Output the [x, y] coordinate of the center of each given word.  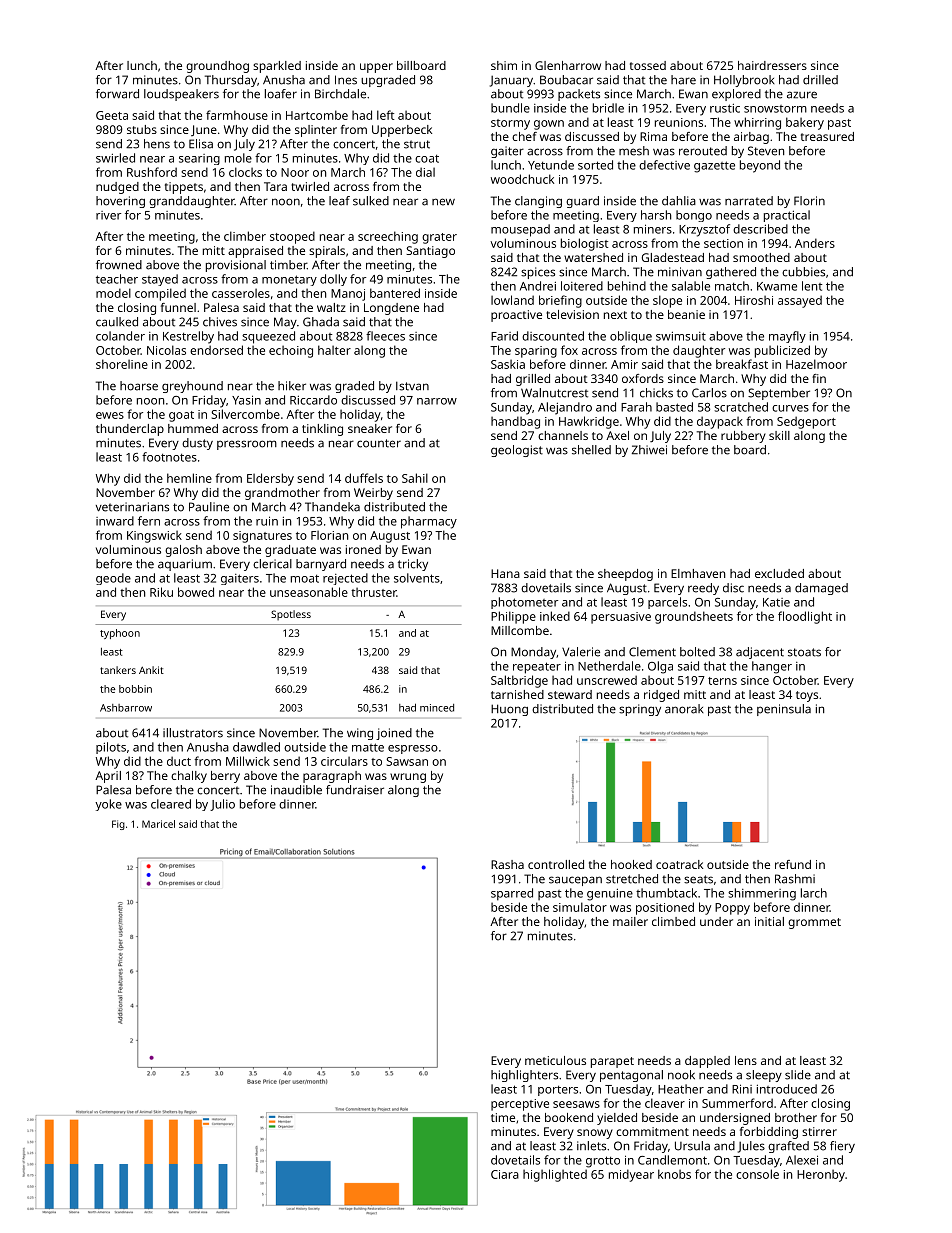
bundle [510, 108]
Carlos [709, 393]
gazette [714, 167]
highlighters [524, 1076]
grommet [814, 923]
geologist [517, 451]
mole [238, 158]
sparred [512, 894]
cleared [171, 804]
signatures [262, 537]
